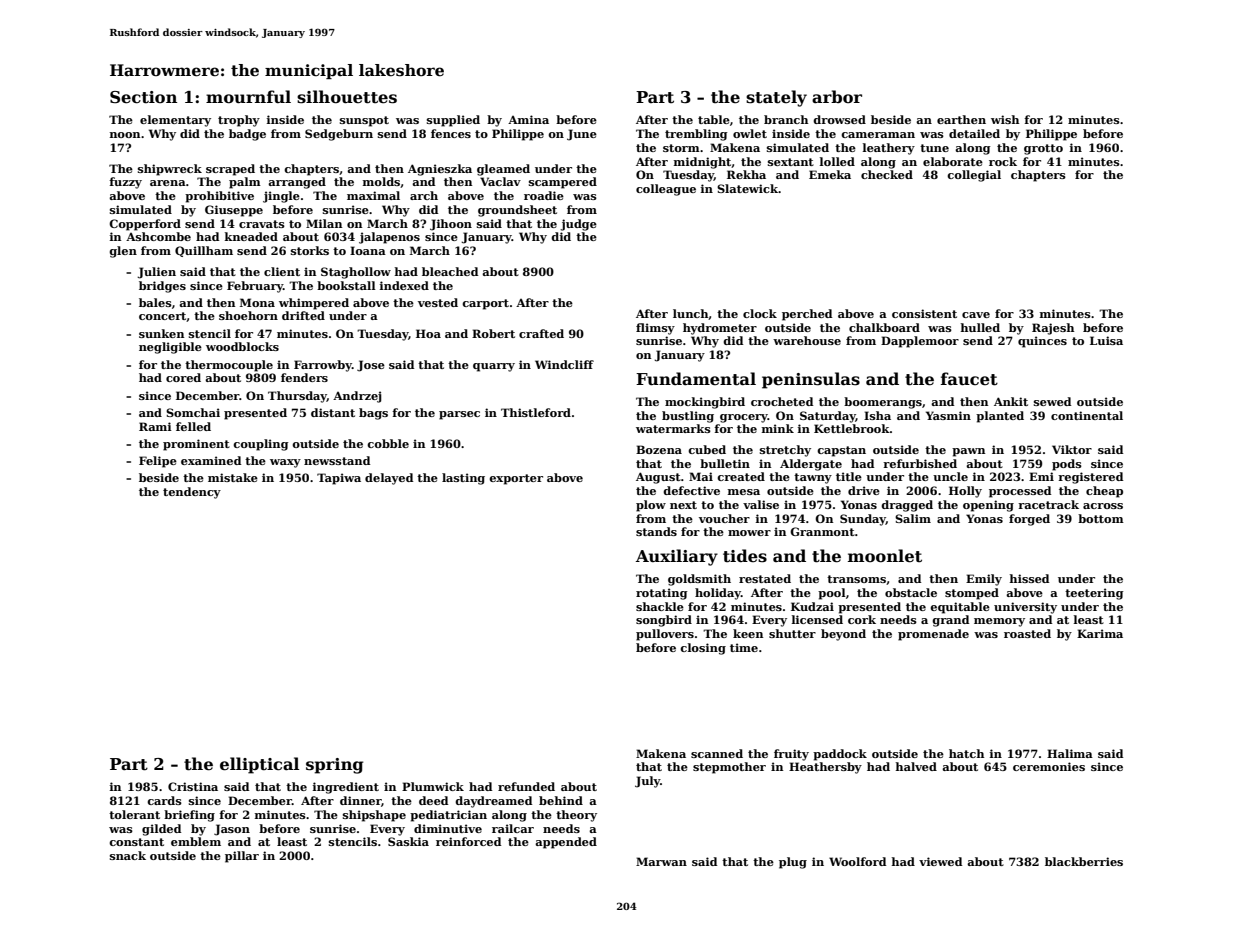  What do you see at coordinates (976, 315) in the screenshot?
I see `cave` at bounding box center [976, 315].
